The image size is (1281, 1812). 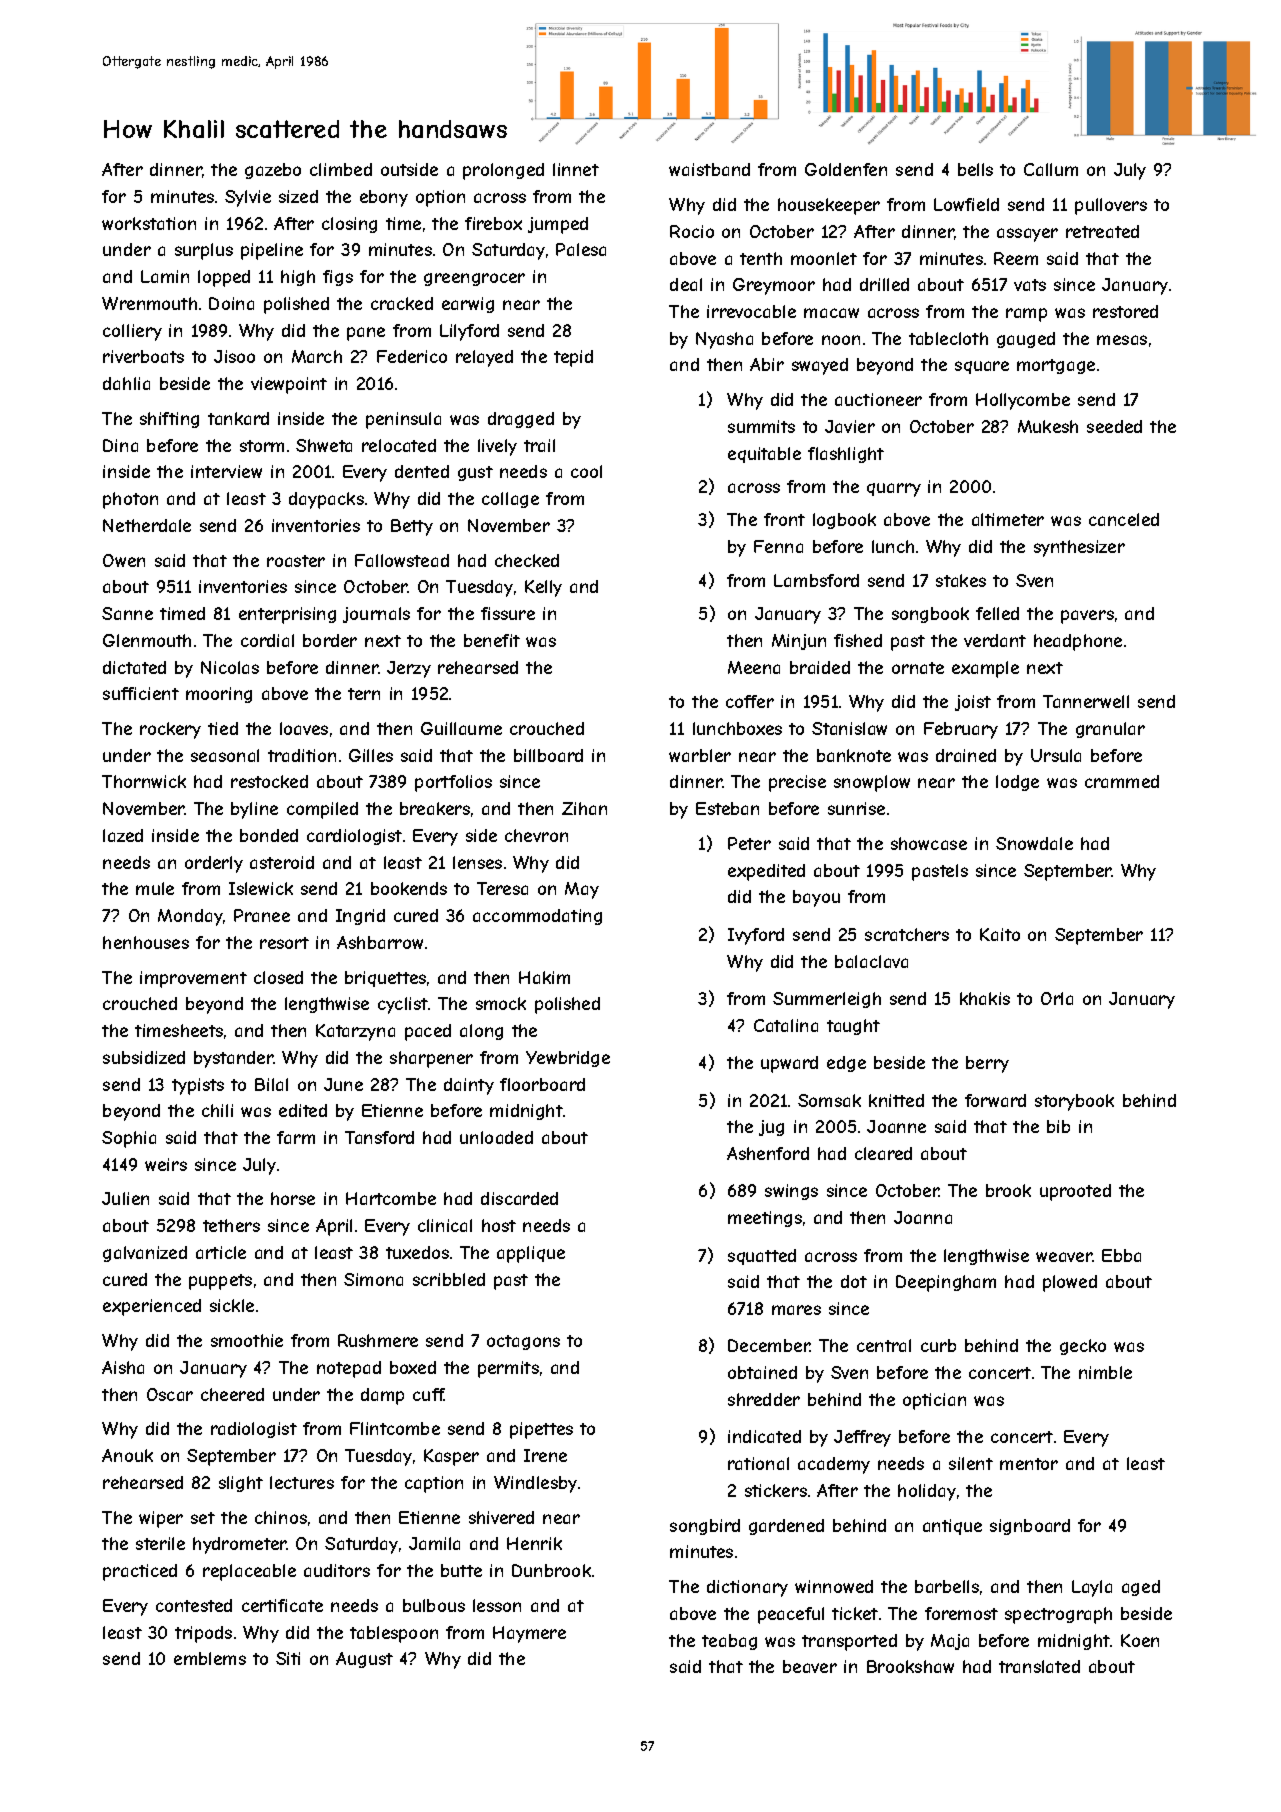 What do you see at coordinates (849, 1642) in the document?
I see `transported` at bounding box center [849, 1642].
